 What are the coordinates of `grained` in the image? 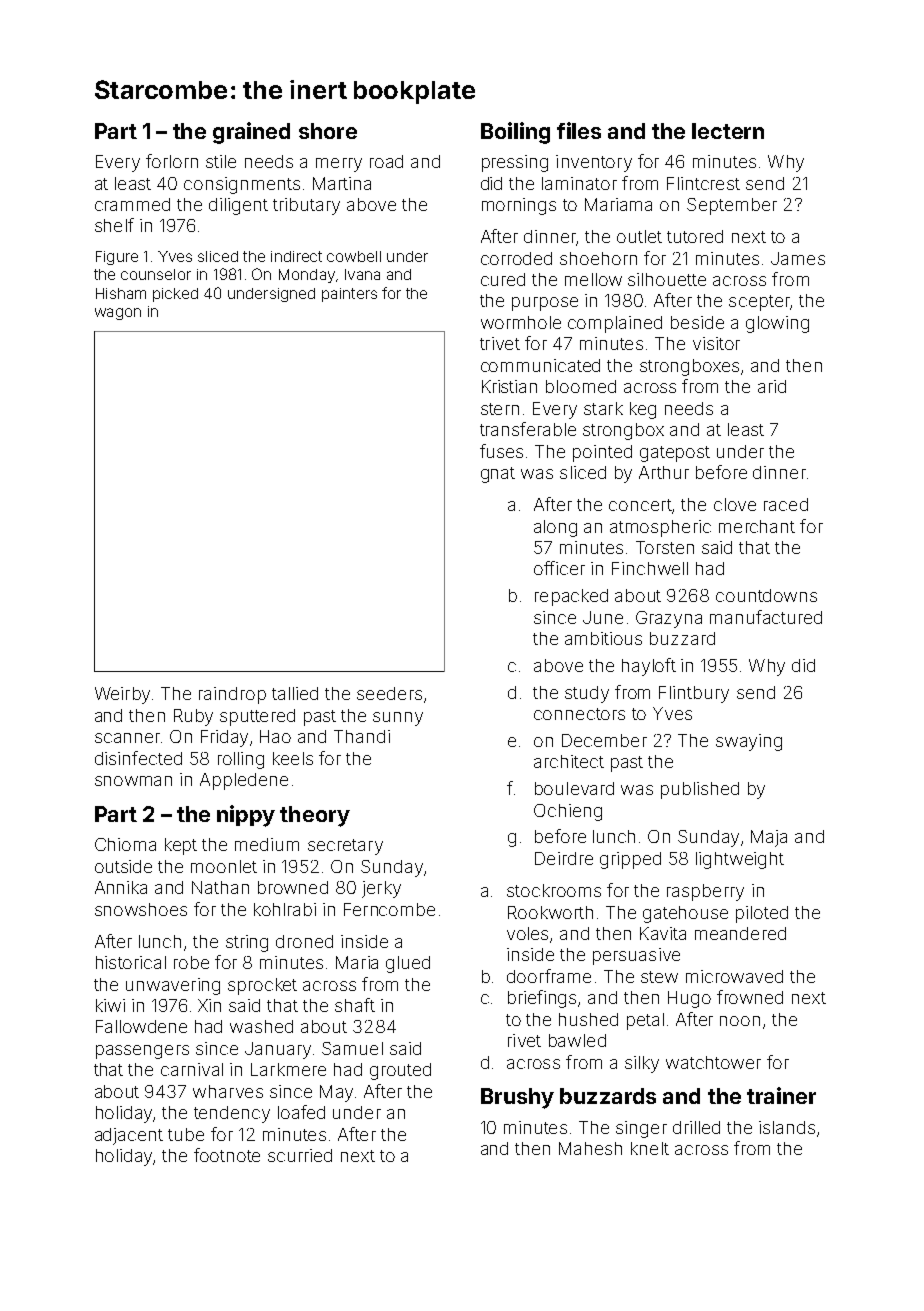 It's located at (251, 133).
